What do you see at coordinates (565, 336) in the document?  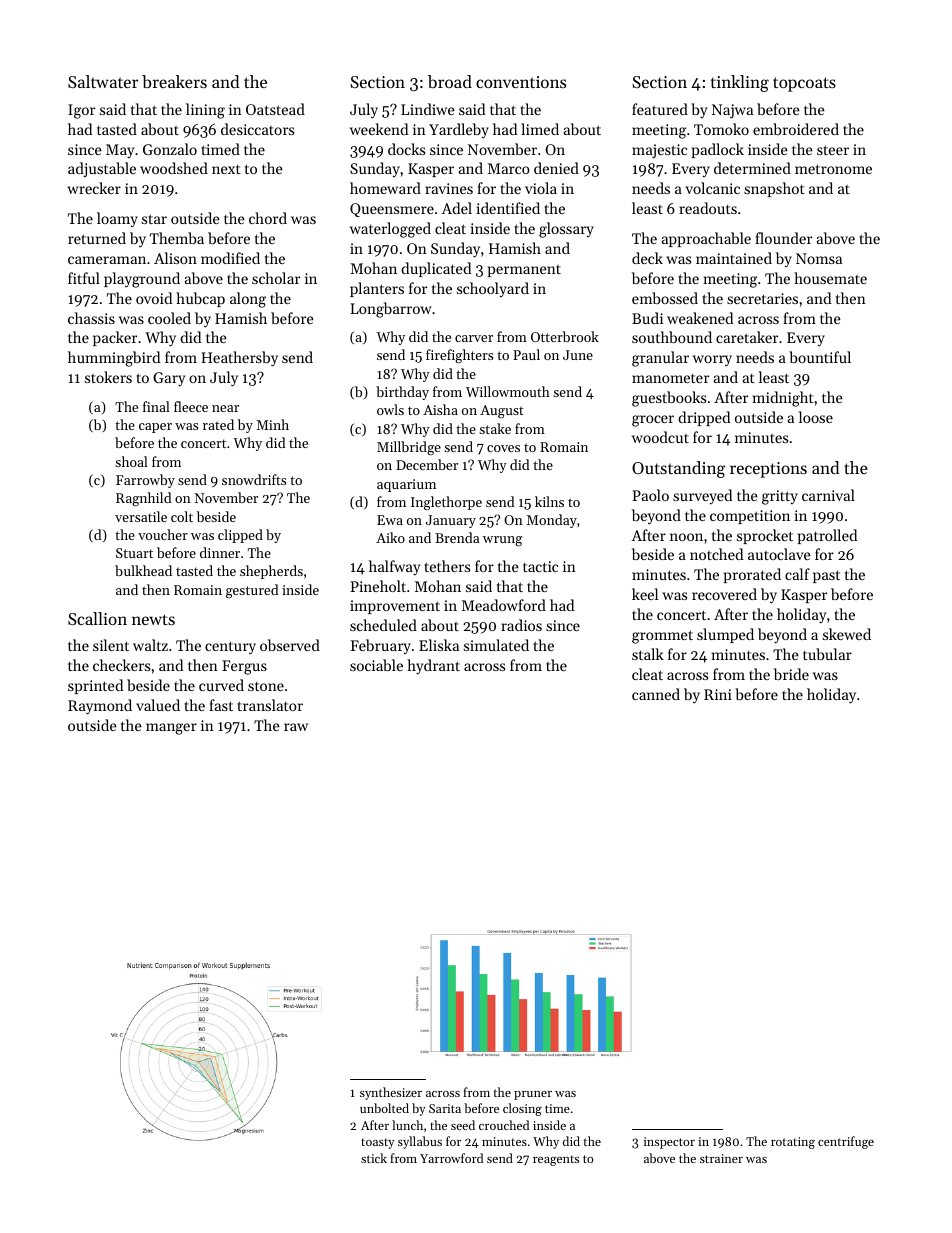 I see `Otterbrook` at bounding box center [565, 336].
